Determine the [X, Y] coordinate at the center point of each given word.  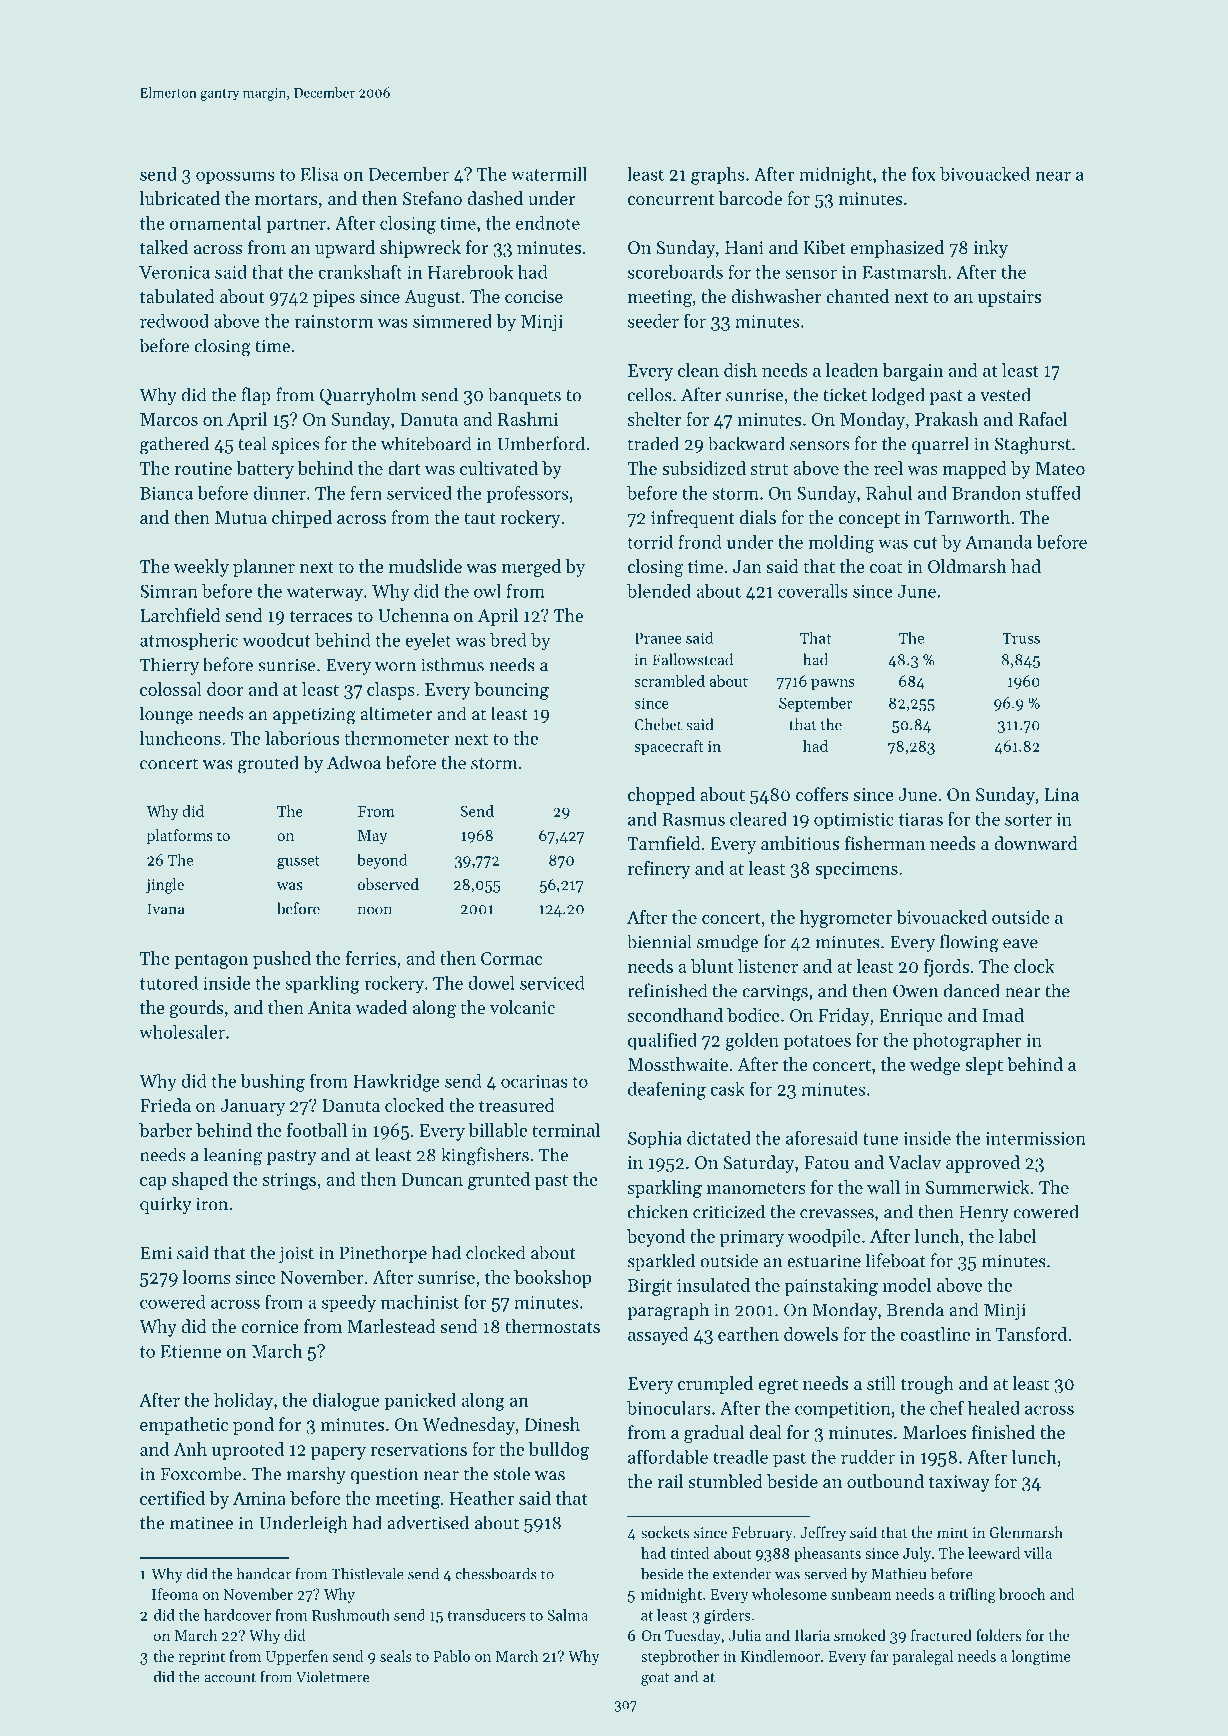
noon [375, 910]
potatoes [817, 1043]
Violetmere [332, 1676]
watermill [549, 174]
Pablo [451, 1656]
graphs [718, 176]
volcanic [522, 1007]
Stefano [432, 198]
